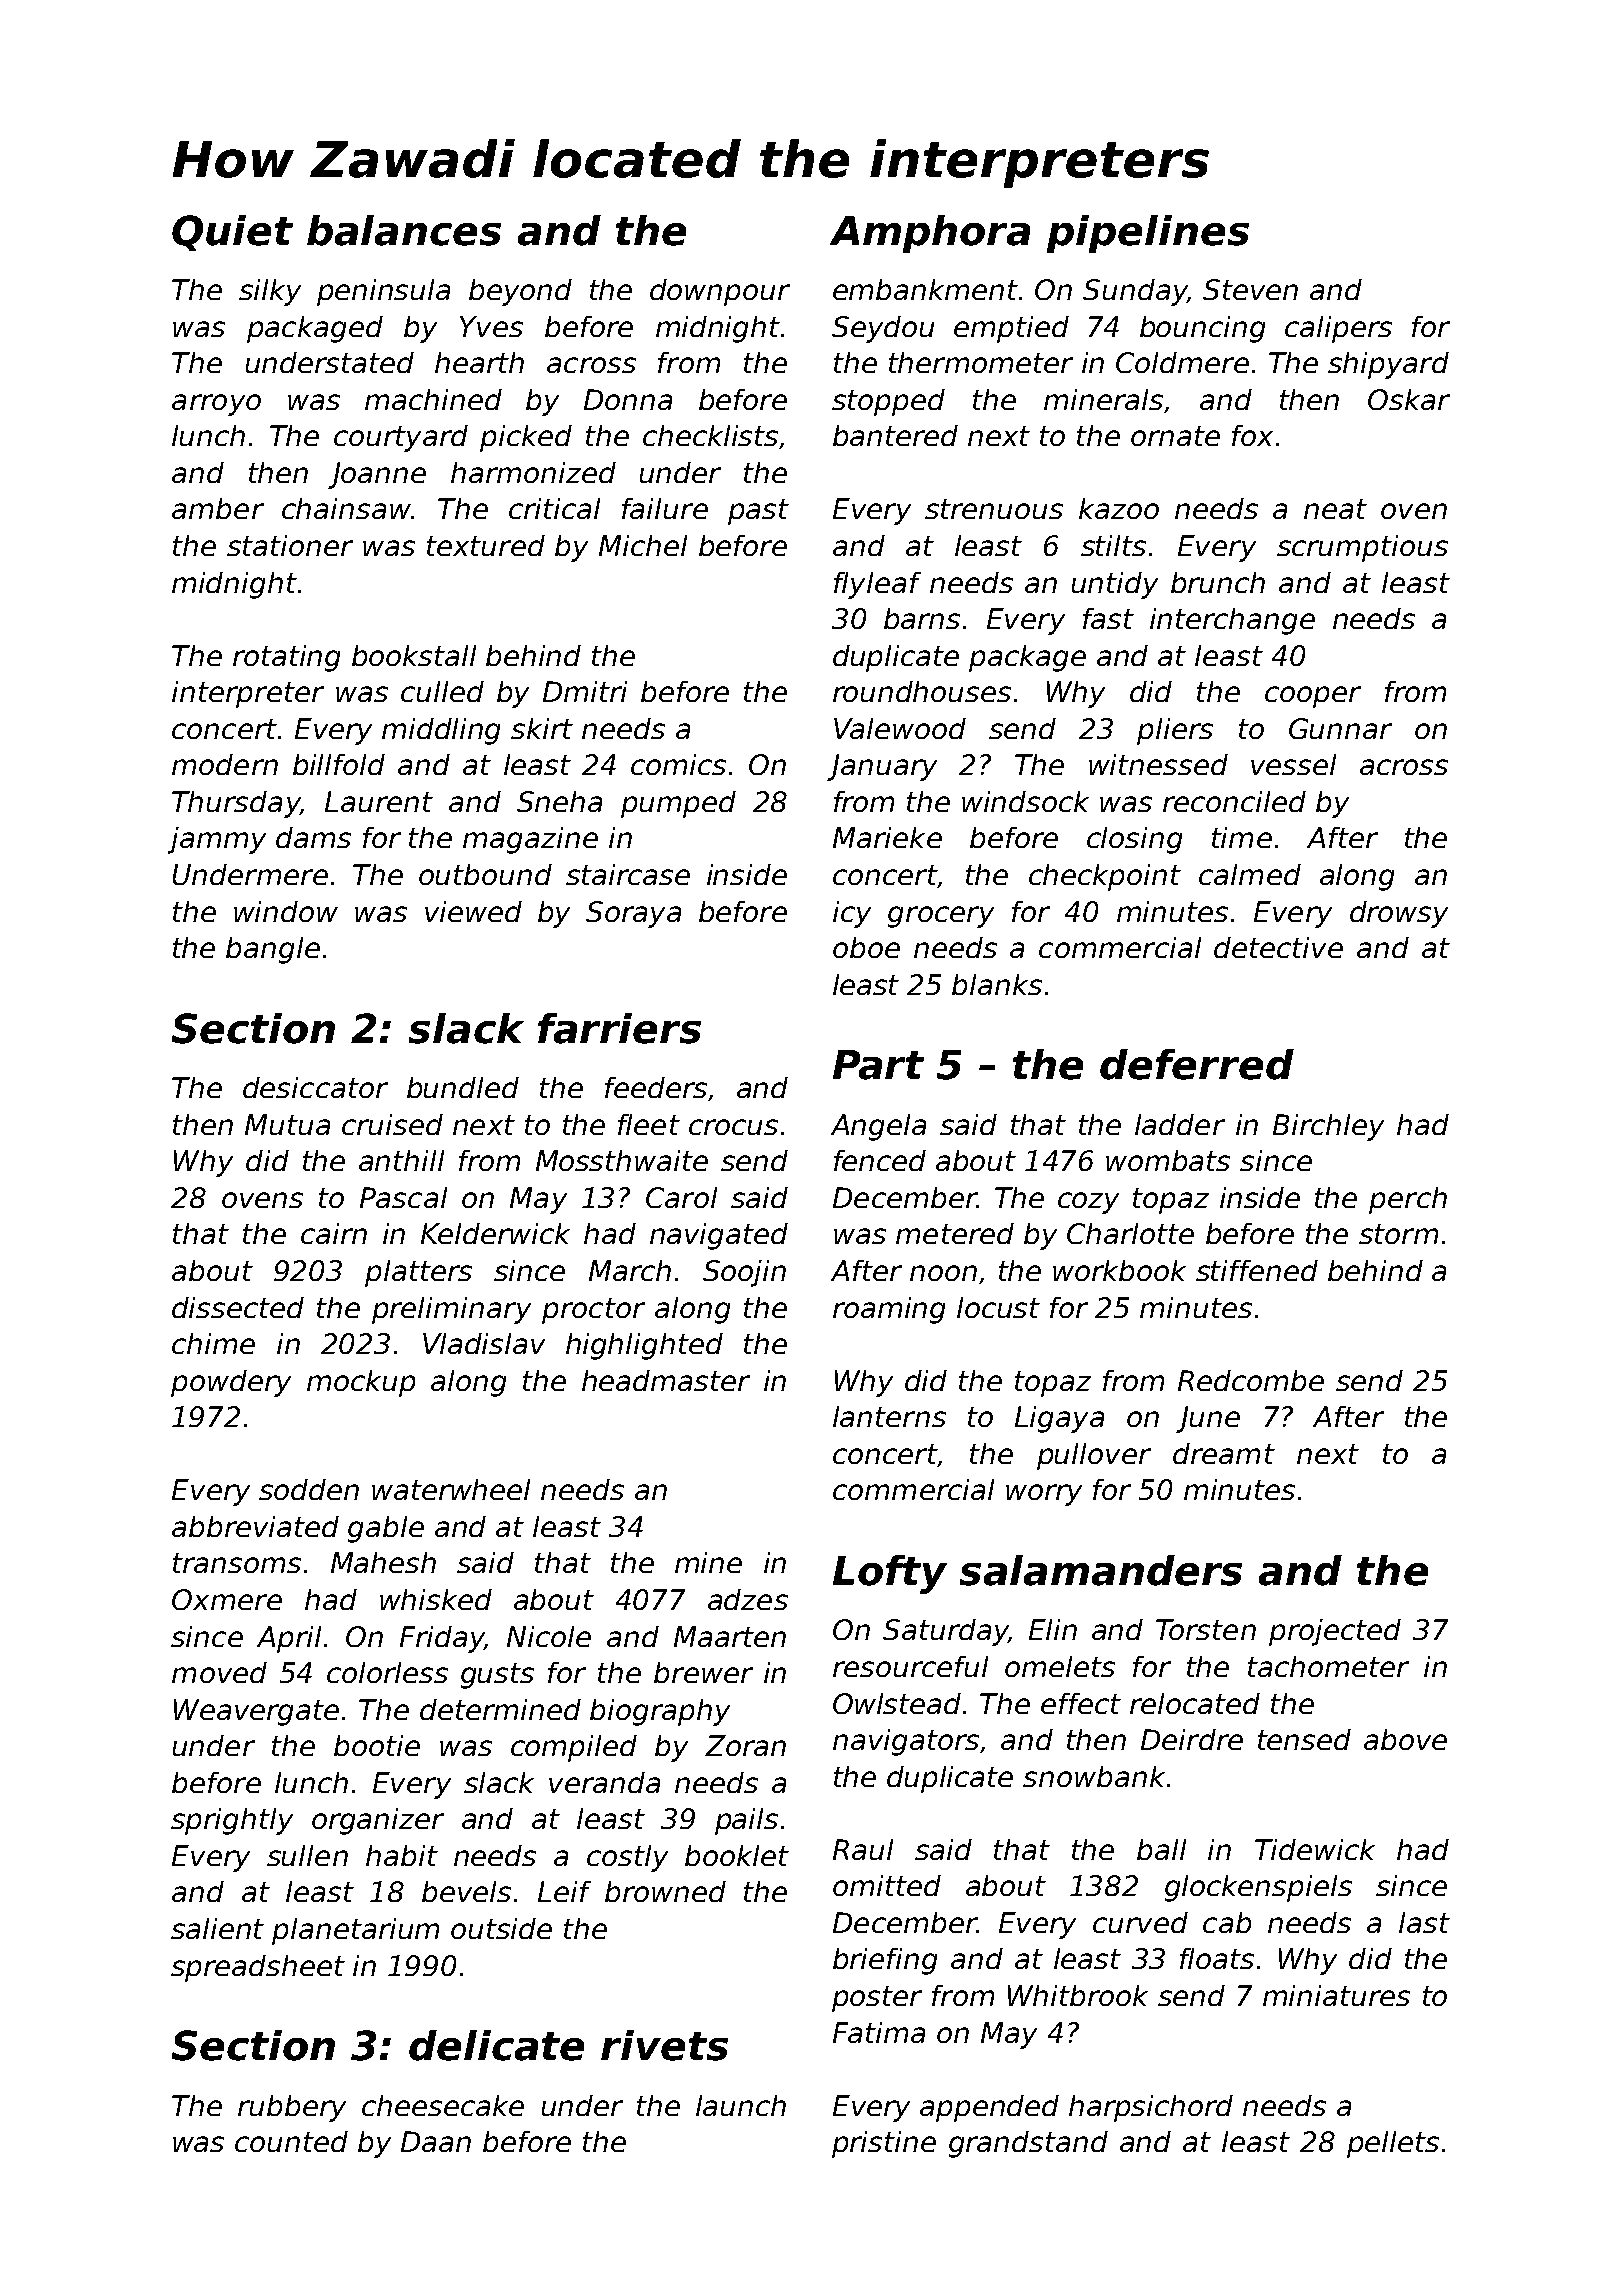 This document has height=2292, width=1620. Describe the element at coordinates (291, 2141) in the document. I see `counted` at that location.
